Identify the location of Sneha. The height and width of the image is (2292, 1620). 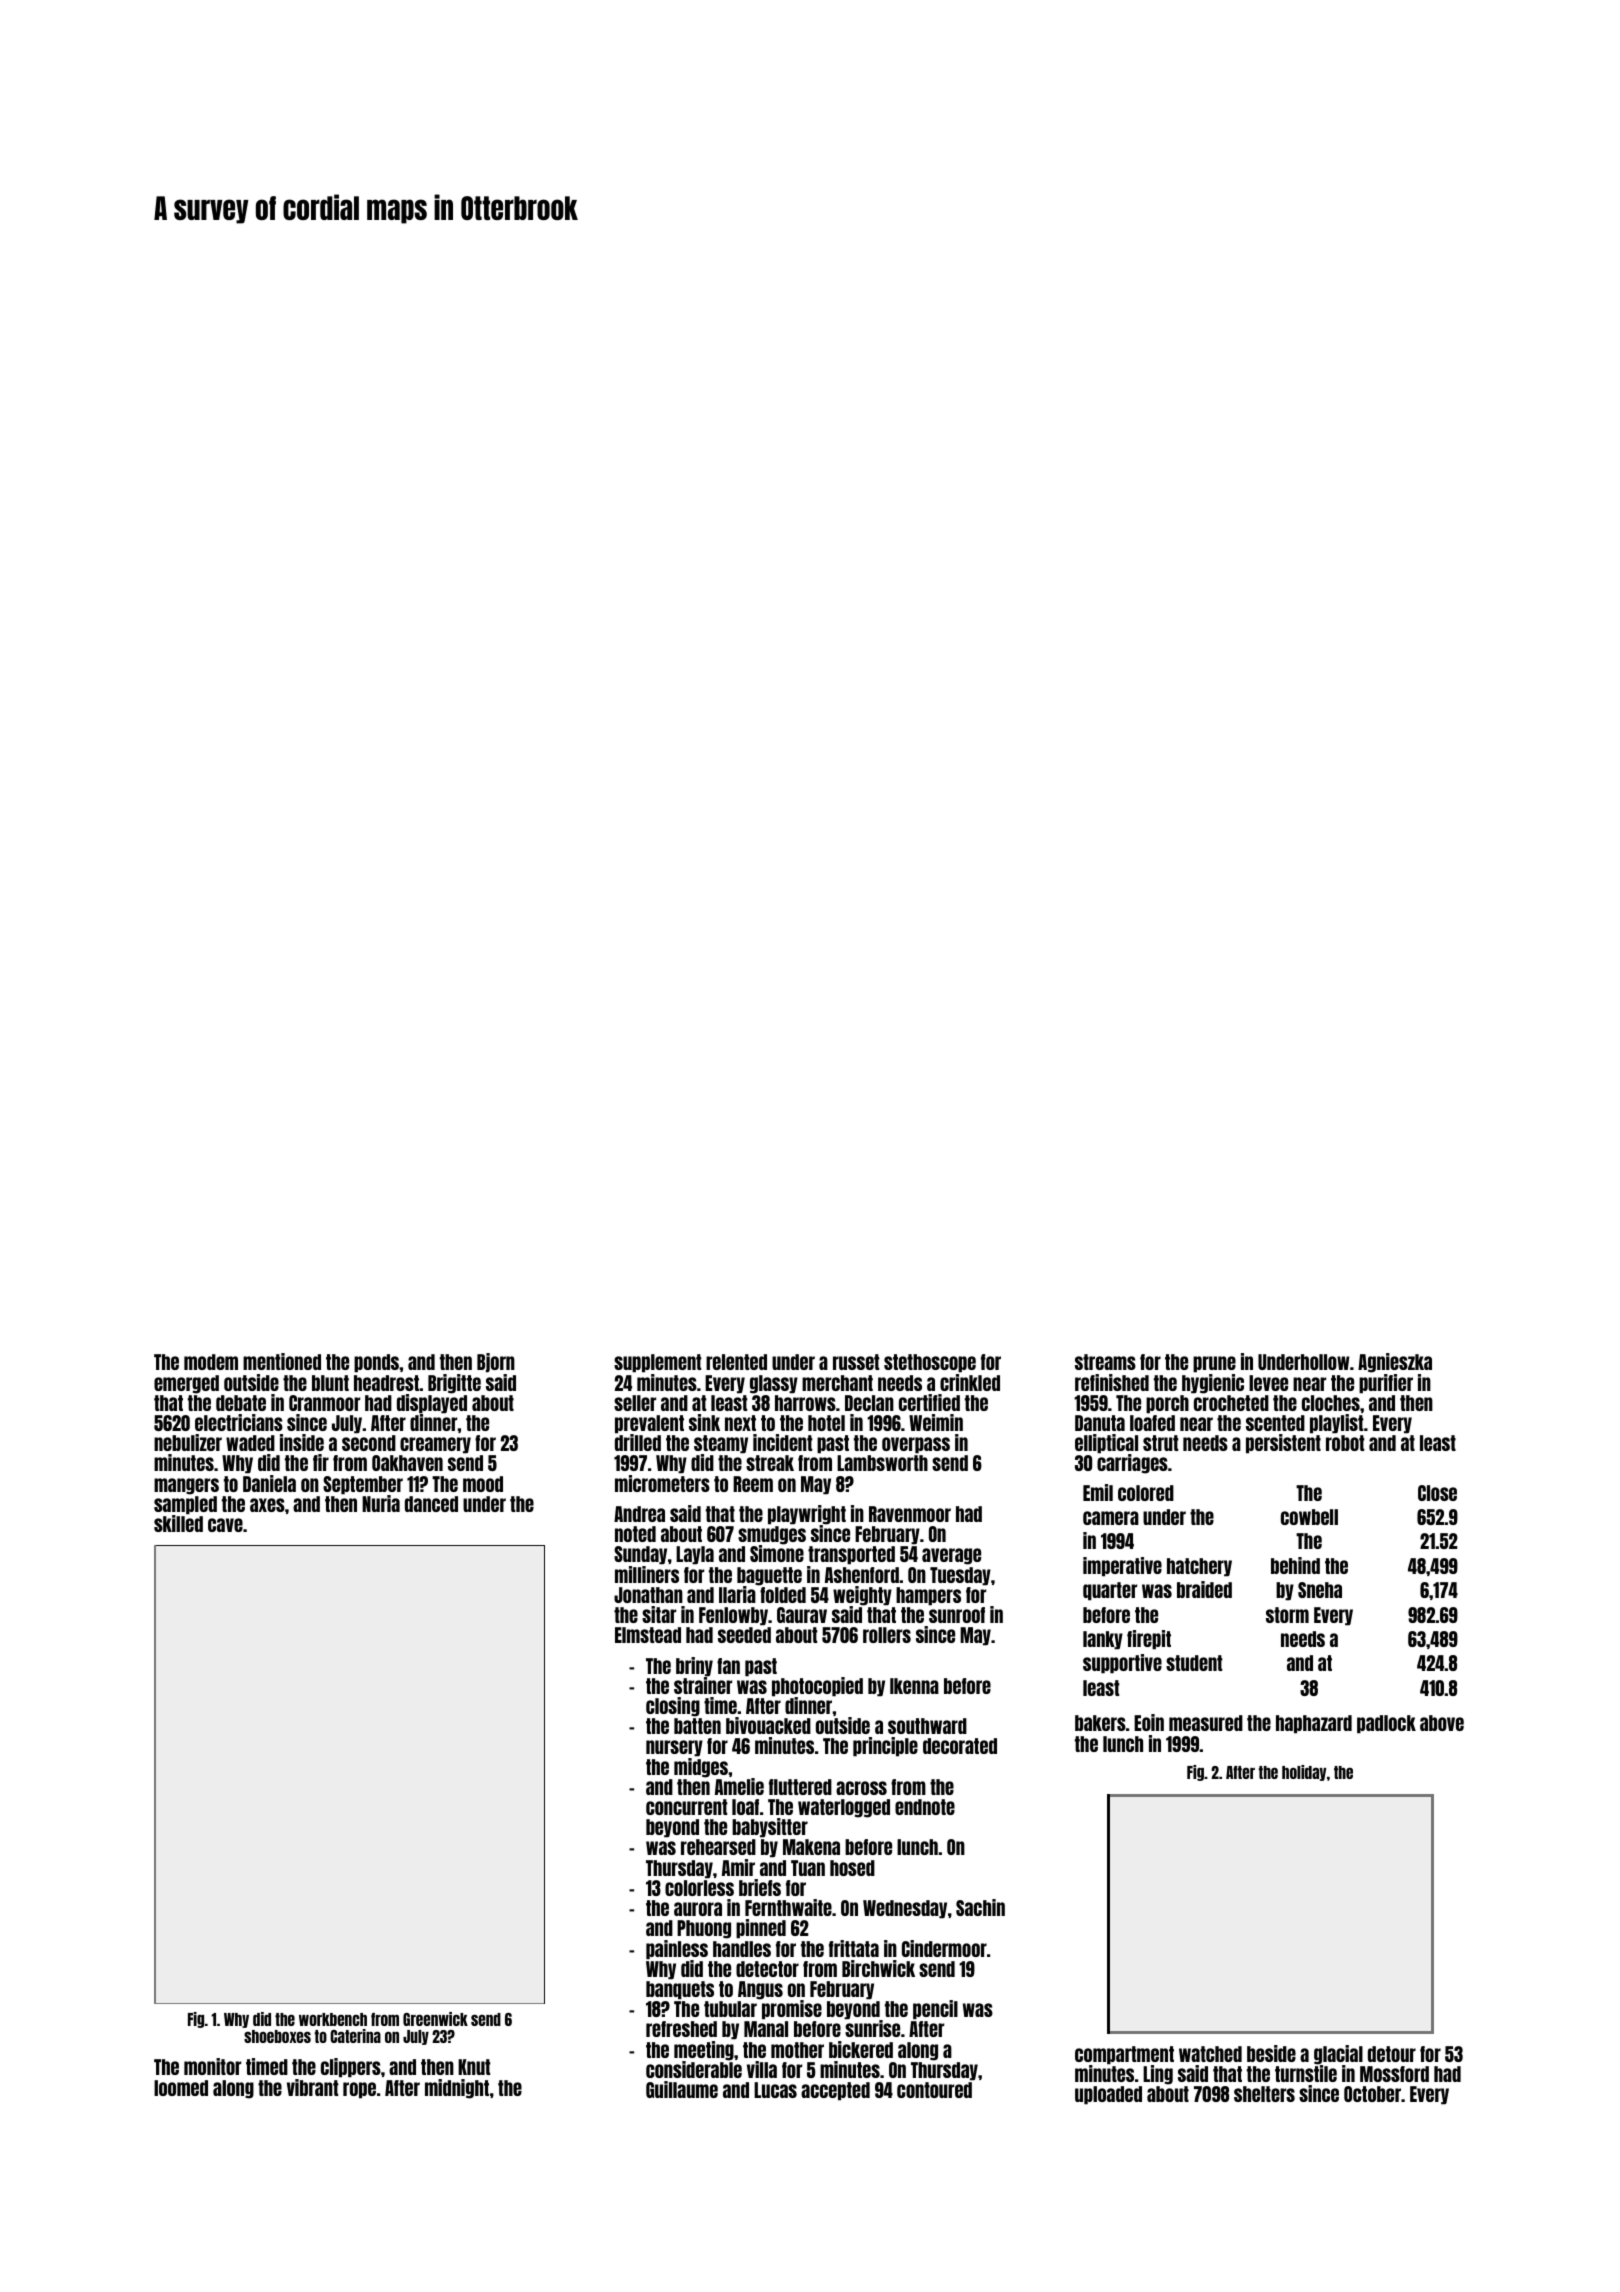
(1320, 1590).
